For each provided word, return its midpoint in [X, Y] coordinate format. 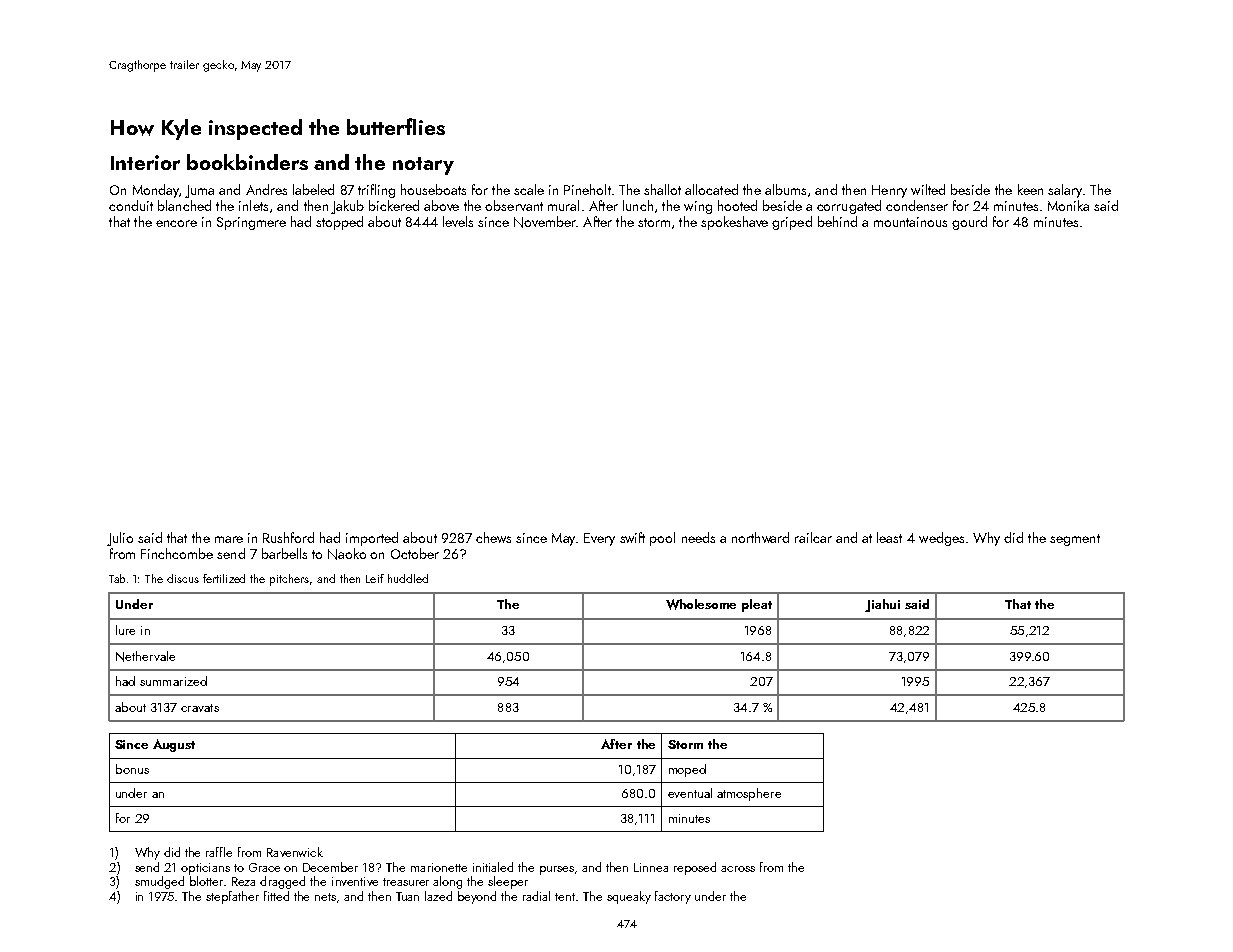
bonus [132, 769]
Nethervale [145, 656]
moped [687, 770]
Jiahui [882, 605]
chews [493, 537]
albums [785, 189]
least [889, 537]
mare [229, 539]
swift [632, 537]
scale [529, 189]
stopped [339, 223]
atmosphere [749, 794]
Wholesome [701, 604]
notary [423, 166]
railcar [813, 537]
